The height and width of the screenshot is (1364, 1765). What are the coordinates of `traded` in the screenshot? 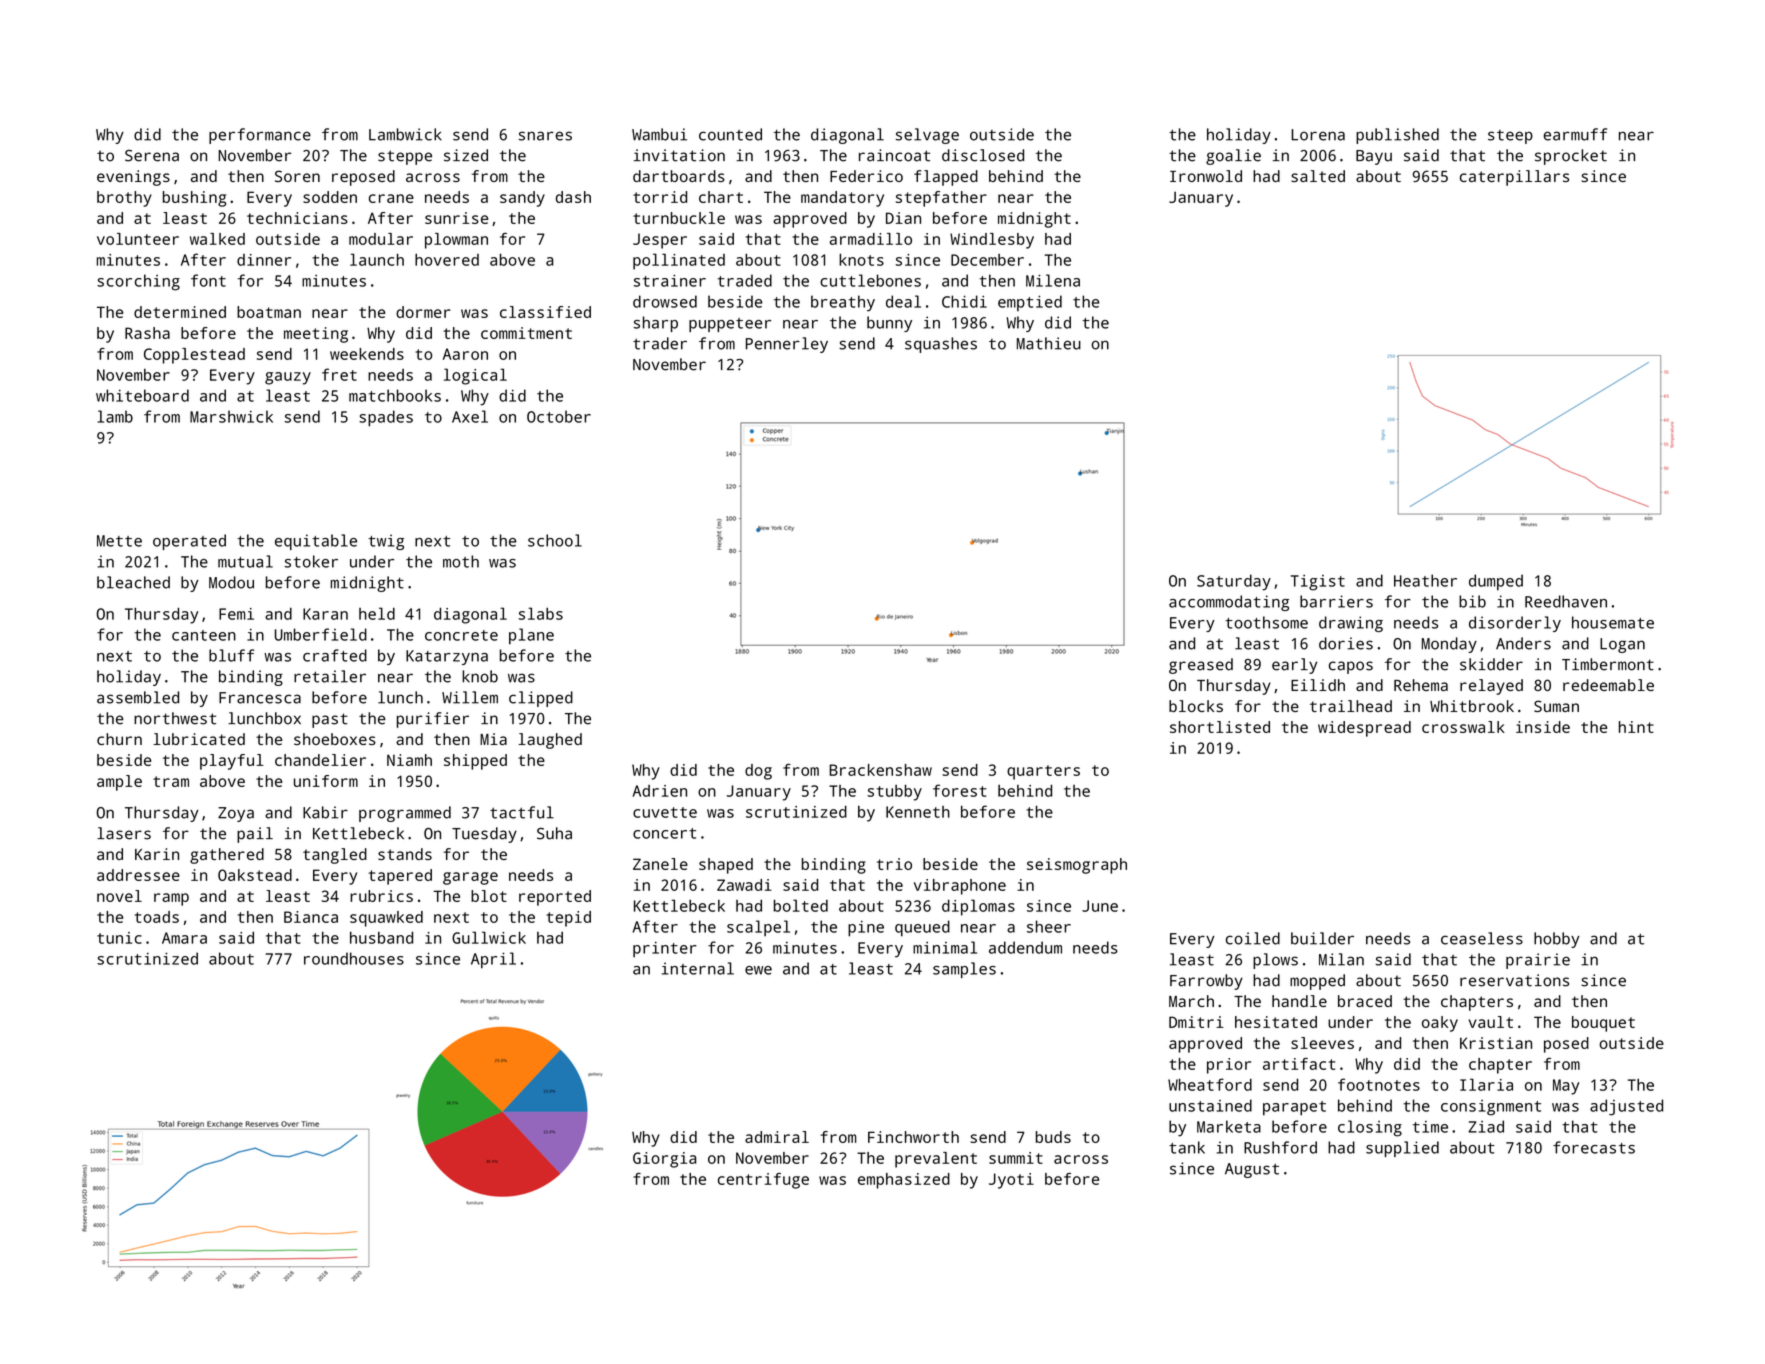 It's located at (744, 280).
